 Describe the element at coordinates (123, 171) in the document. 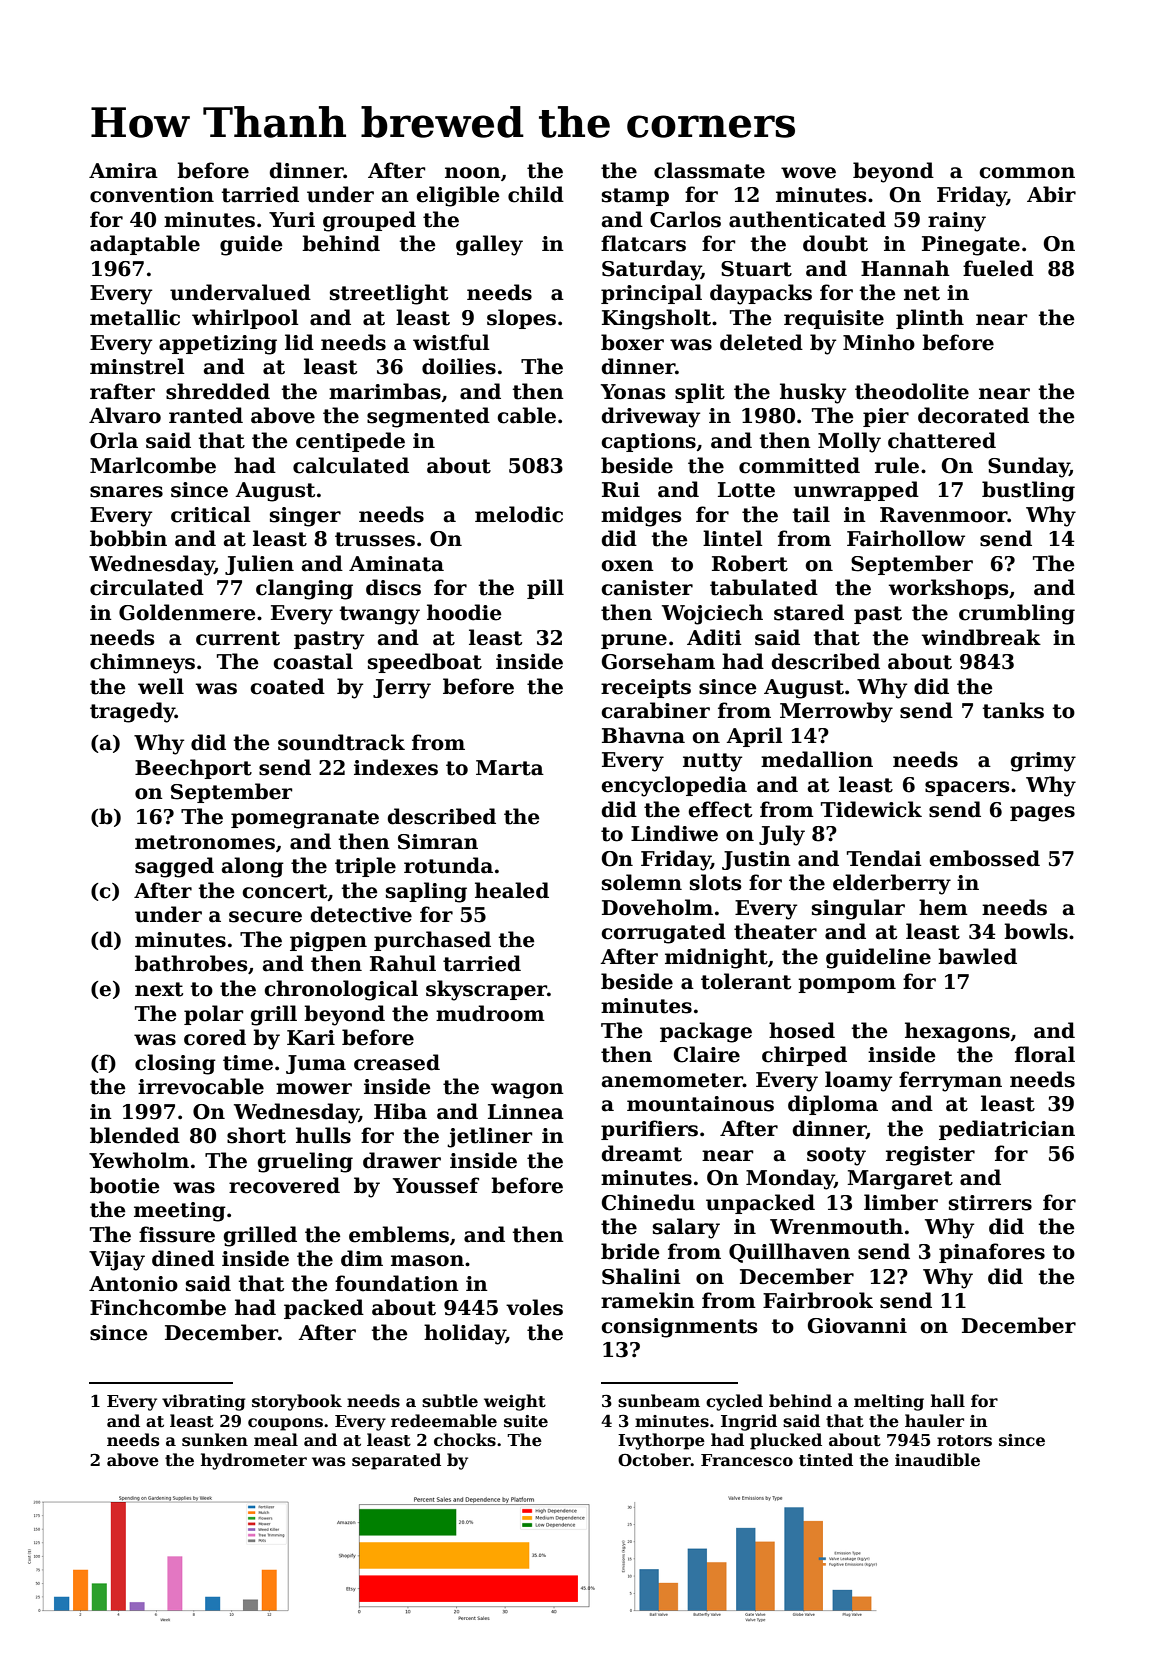

I see `Amira` at that location.
